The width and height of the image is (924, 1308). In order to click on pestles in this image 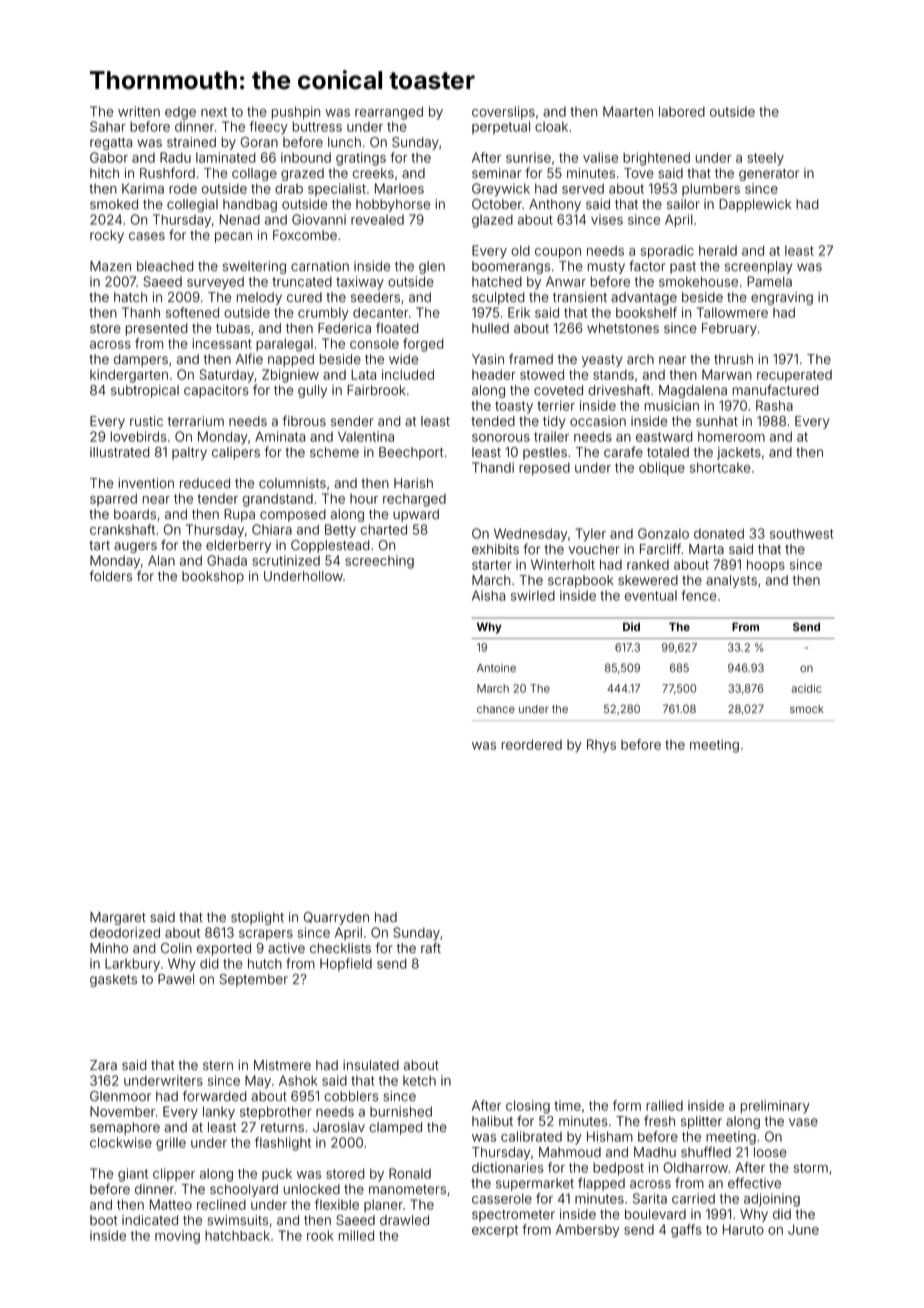, I will do `click(545, 453)`.
